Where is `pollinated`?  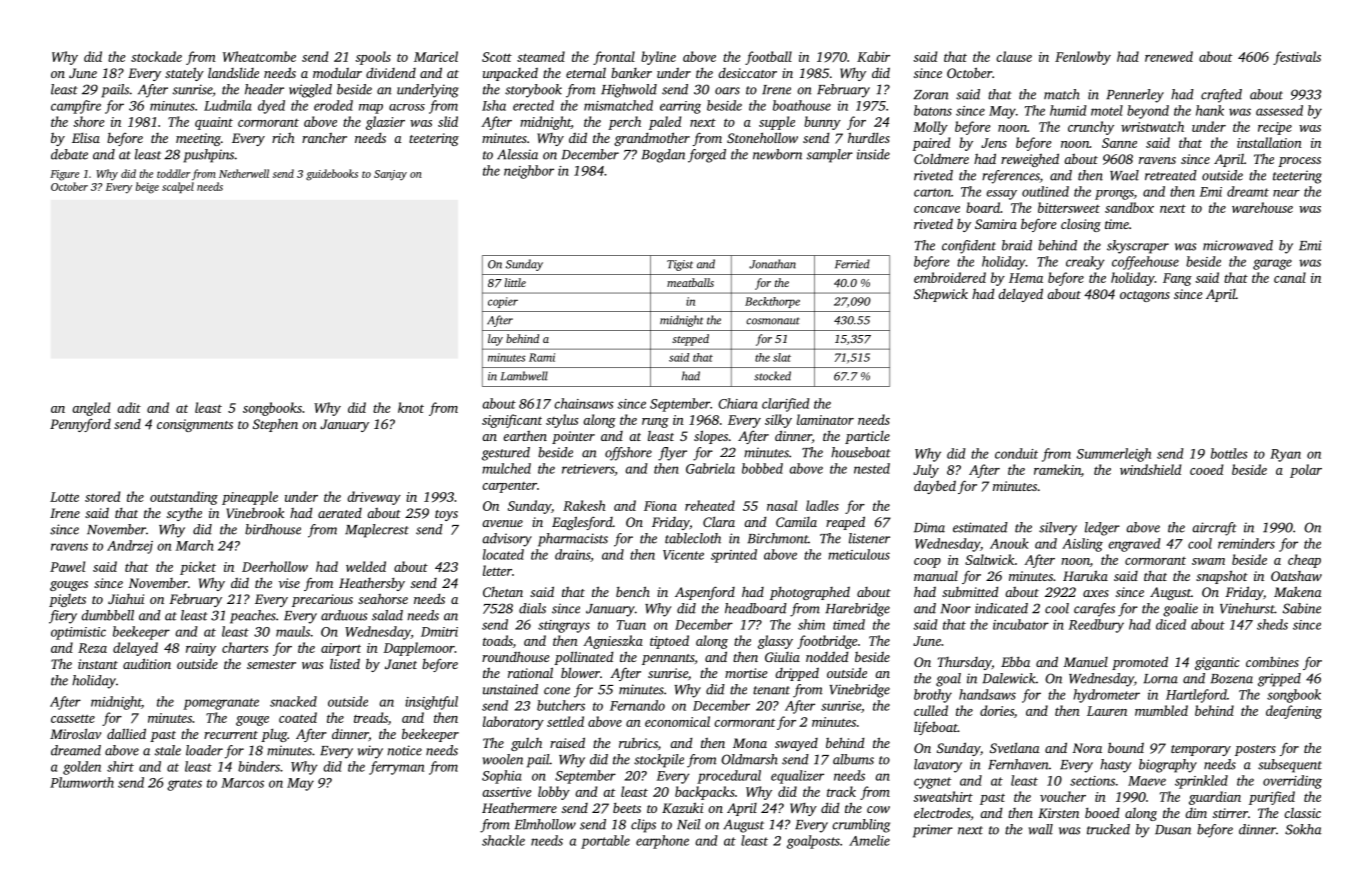
pollinated is located at coordinates (584, 658).
